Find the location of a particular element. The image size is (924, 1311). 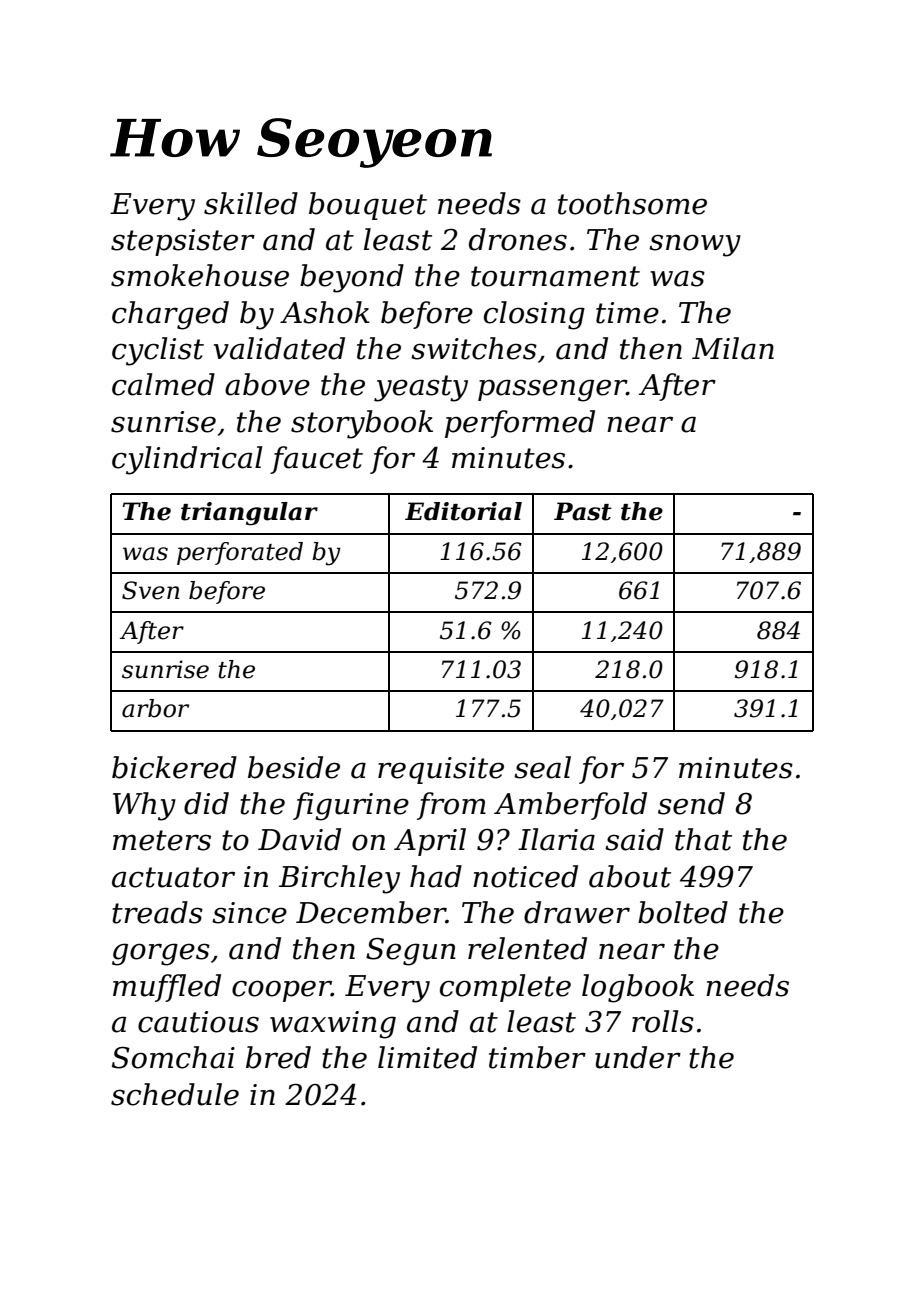

bouquet is located at coordinates (368, 206).
